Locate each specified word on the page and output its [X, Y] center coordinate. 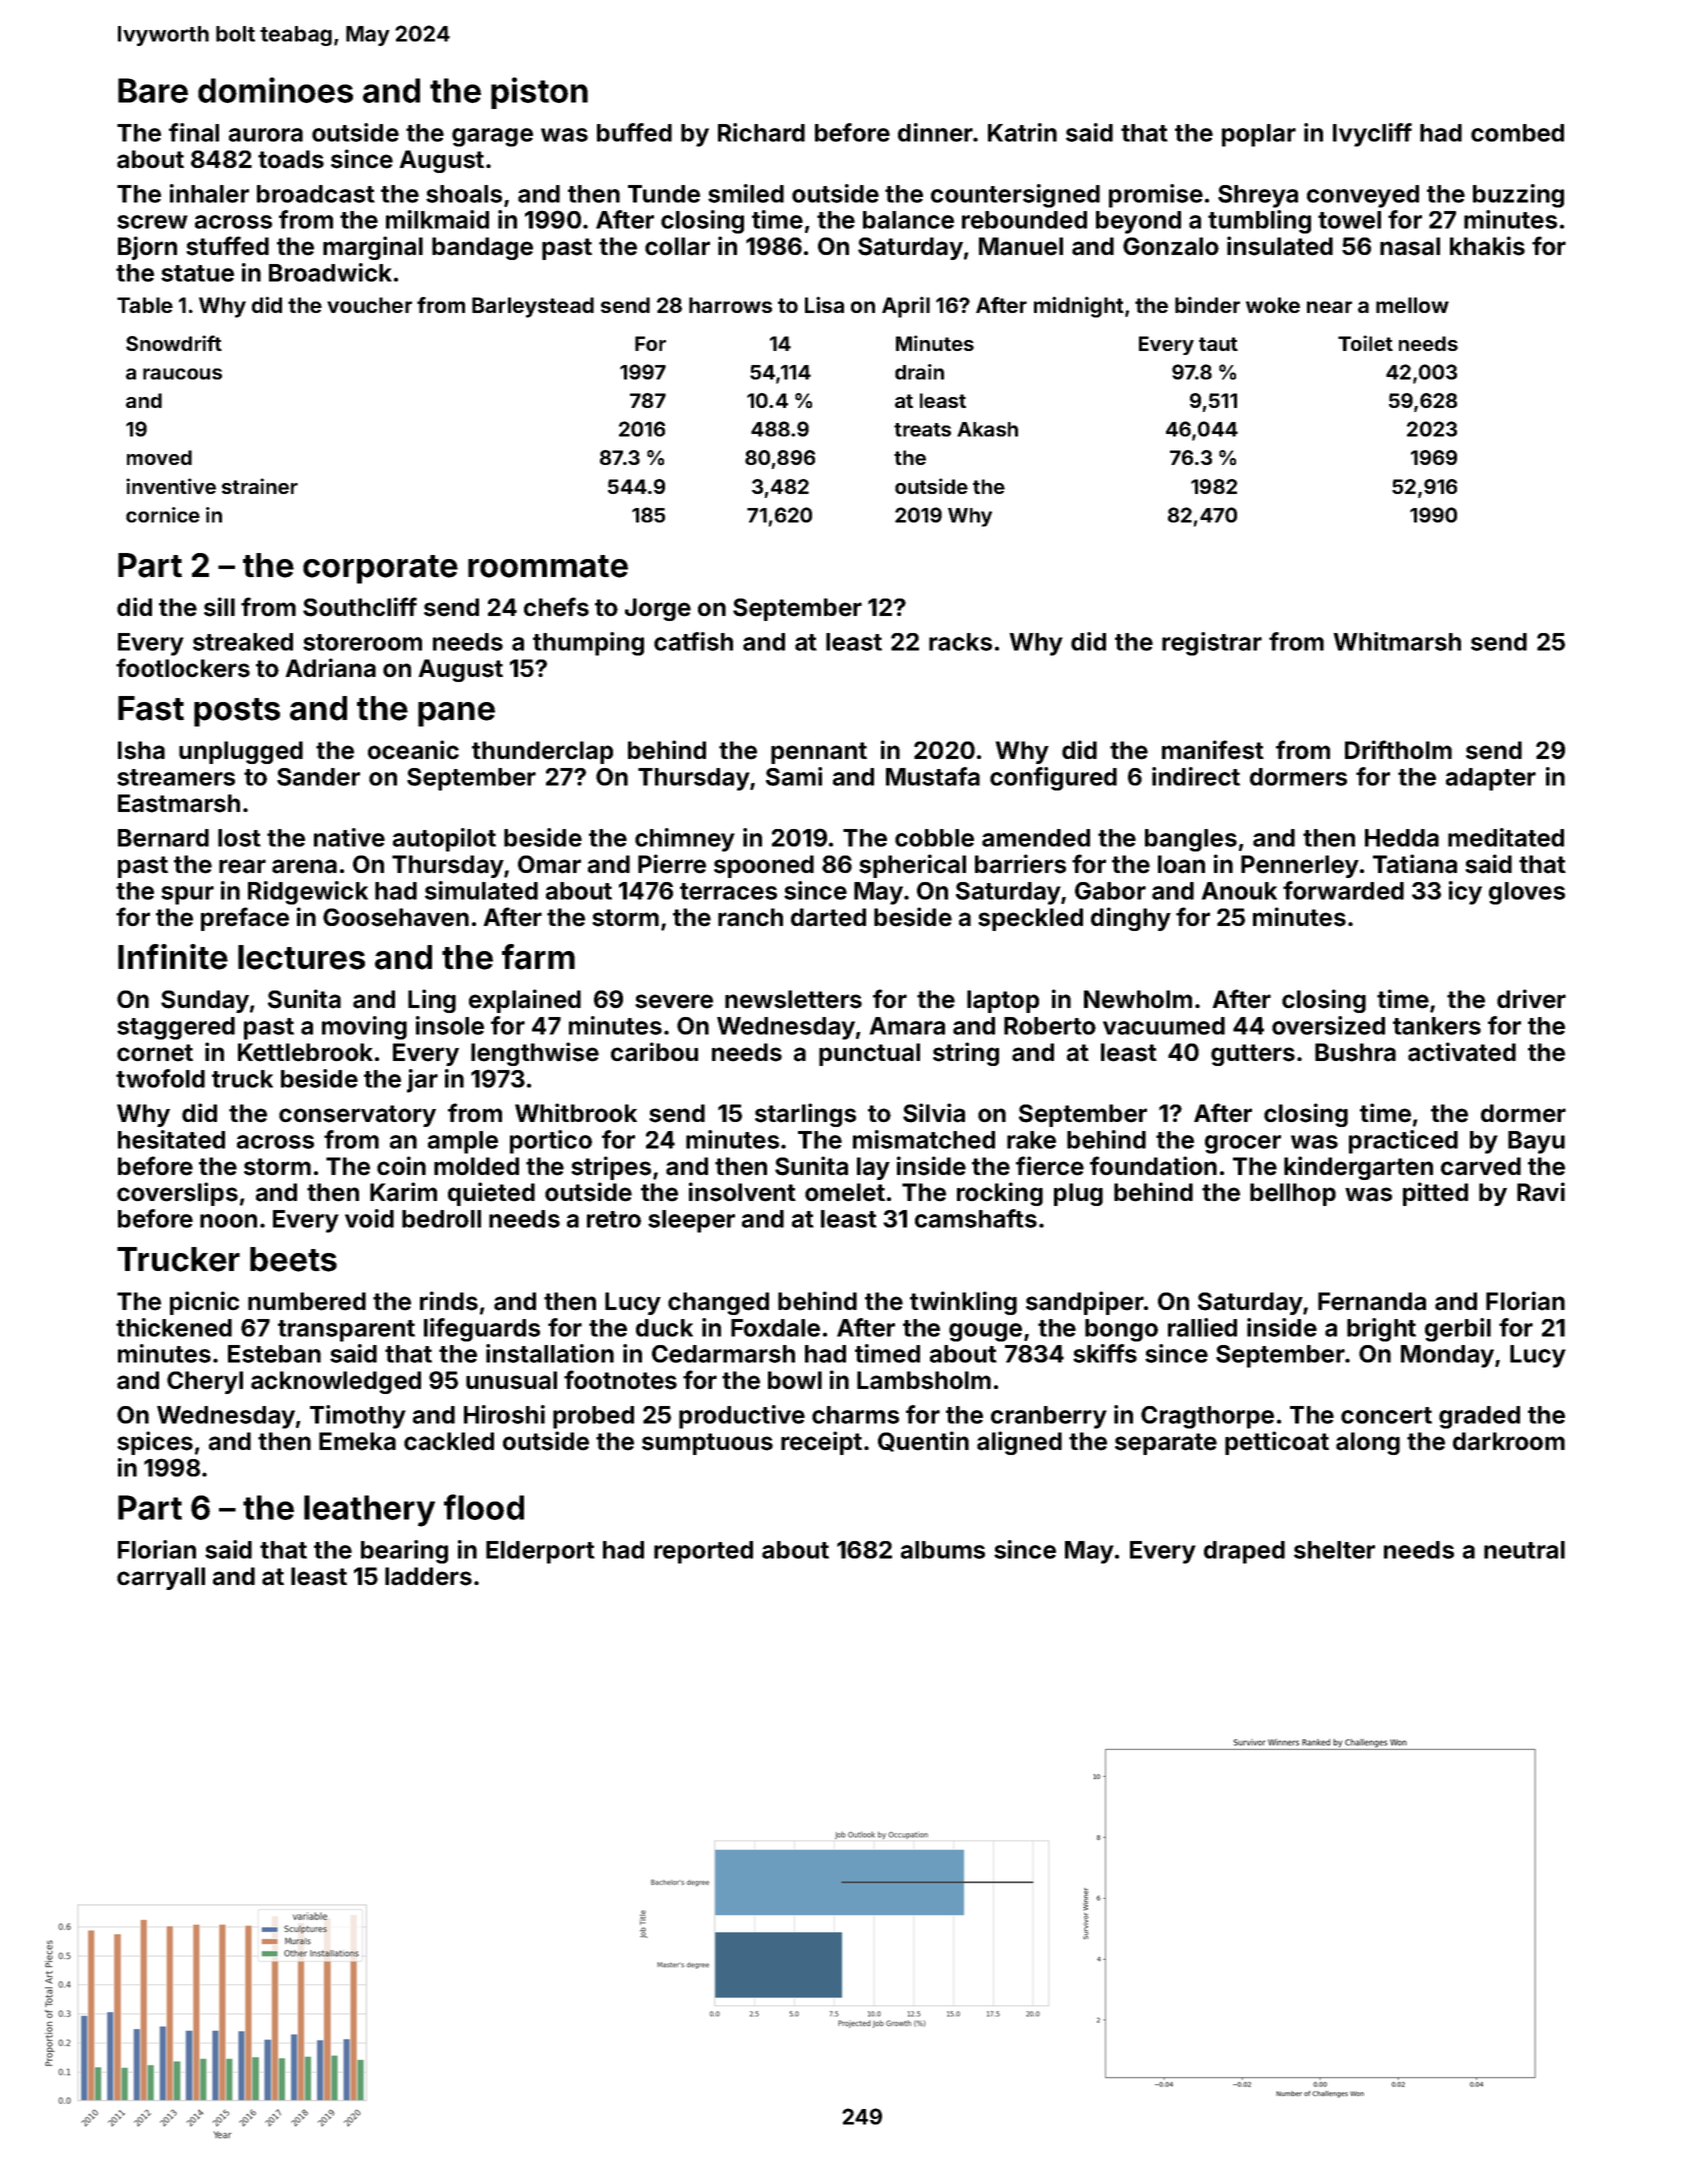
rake [1031, 1140]
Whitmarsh [1397, 641]
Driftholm [1398, 750]
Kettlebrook [305, 1052]
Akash [987, 429]
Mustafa [933, 776]
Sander [318, 777]
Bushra [1355, 1052]
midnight [1079, 307]
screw [152, 222]
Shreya [1258, 196]
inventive [171, 486]
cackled [449, 1441]
